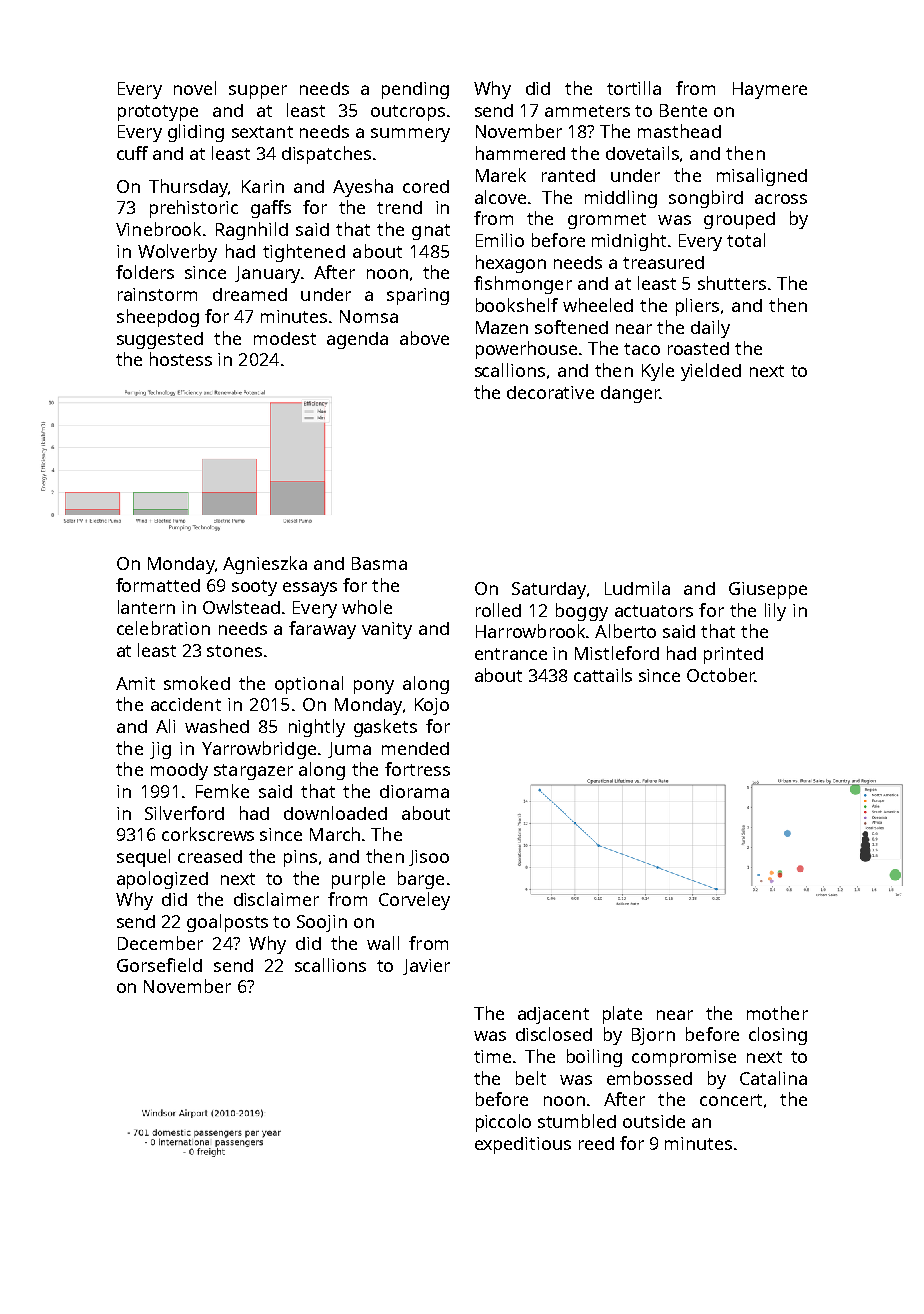 This screenshot has height=1314, width=924. What do you see at coordinates (637, 588) in the screenshot?
I see `Ludmila` at bounding box center [637, 588].
